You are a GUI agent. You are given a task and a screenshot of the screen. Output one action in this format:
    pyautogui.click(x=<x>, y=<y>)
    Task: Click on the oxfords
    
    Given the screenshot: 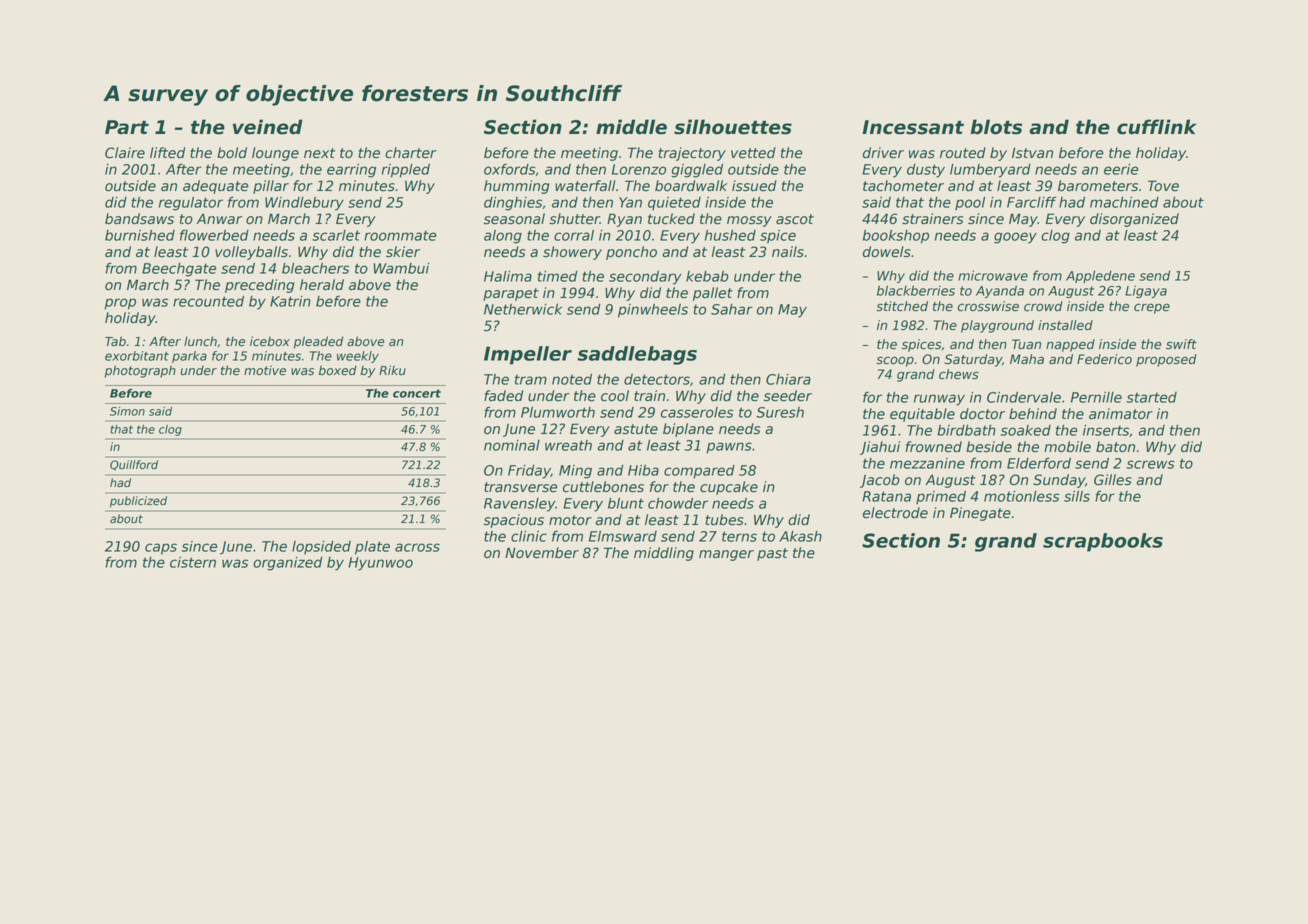 What is the action you would take?
    pyautogui.click(x=510, y=169)
